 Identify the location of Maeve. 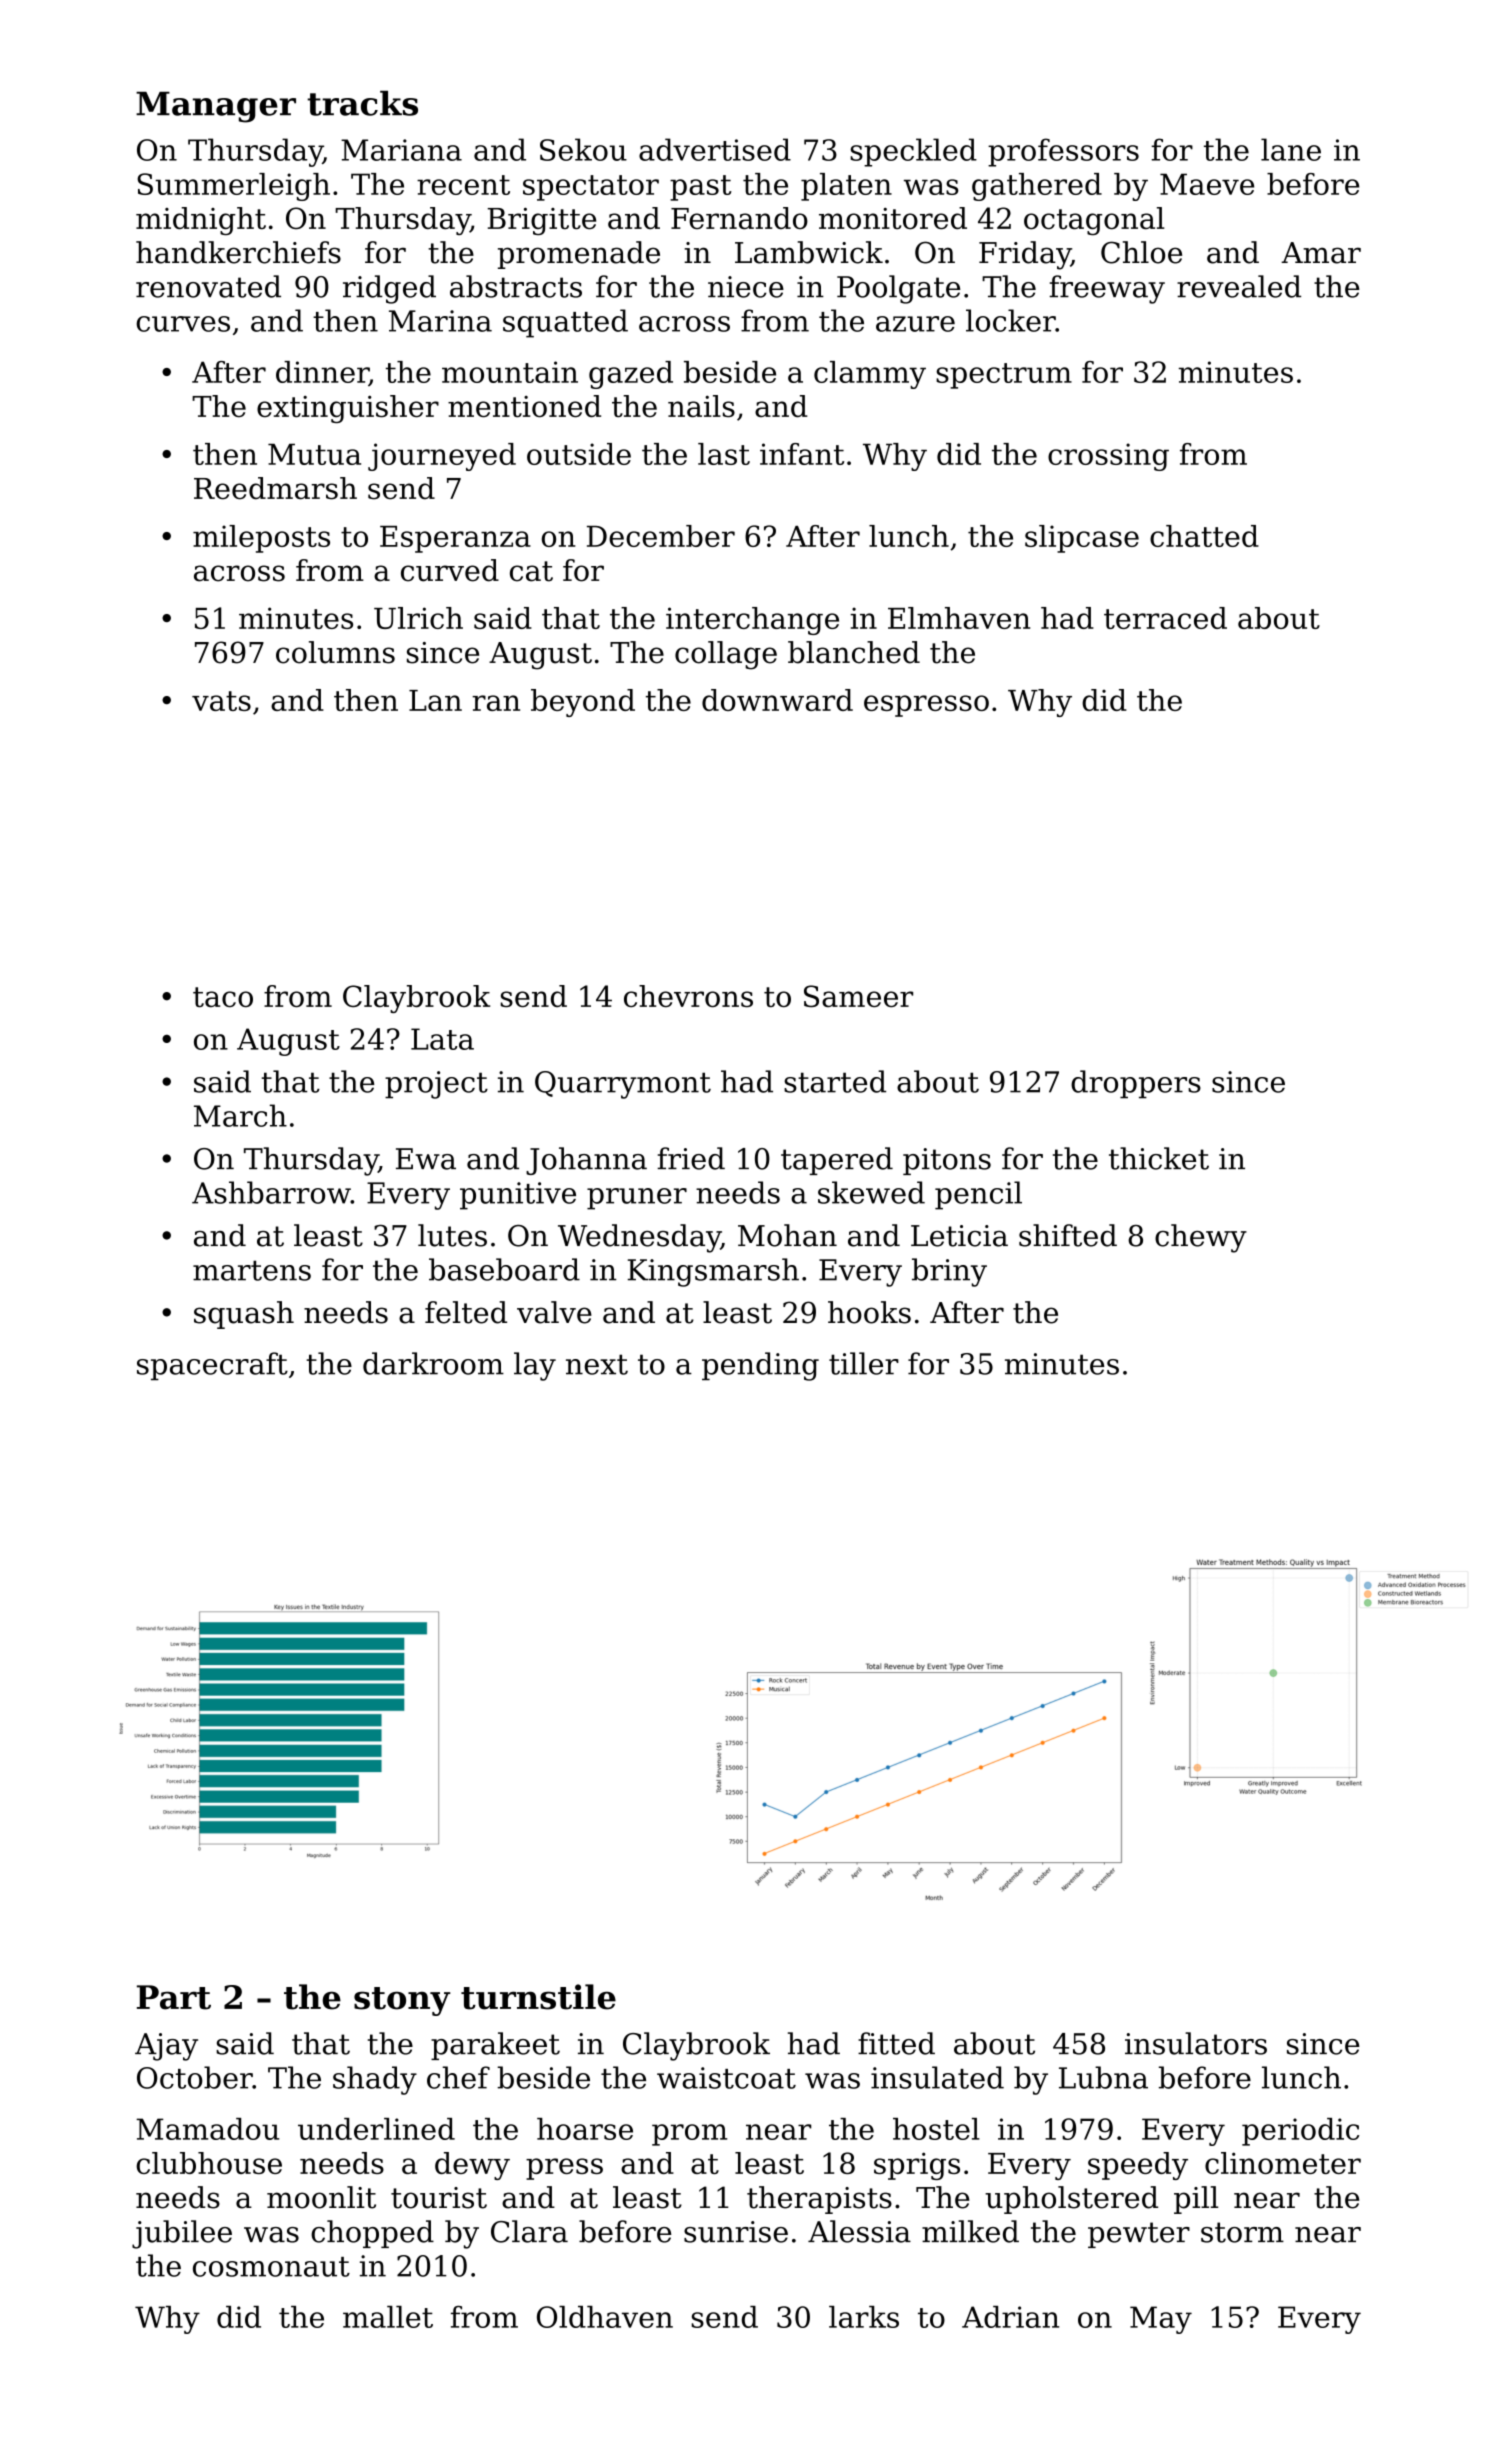
(1207, 184).
